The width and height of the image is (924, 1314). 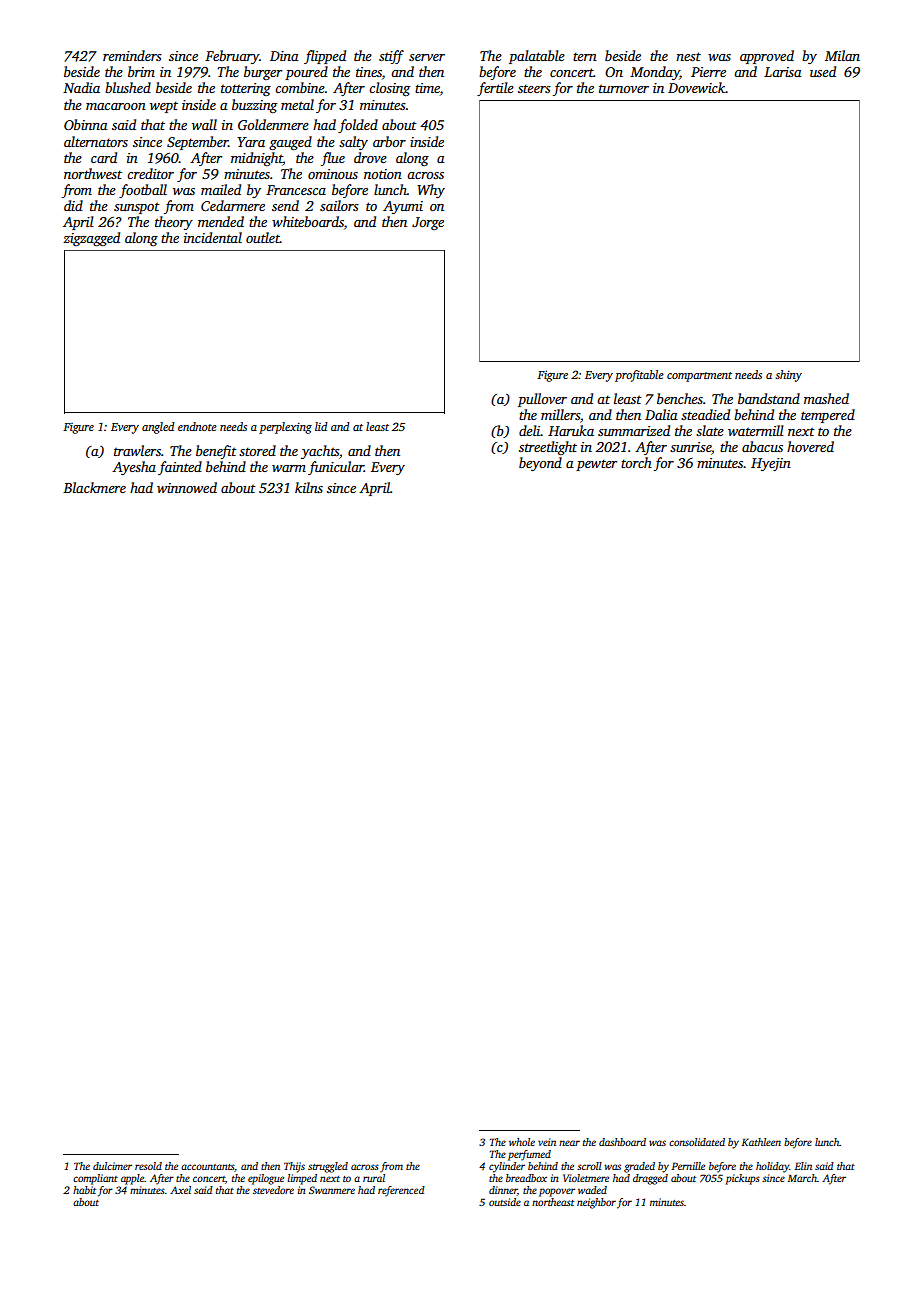 What do you see at coordinates (81, 87) in the image?
I see `Nadia` at bounding box center [81, 87].
